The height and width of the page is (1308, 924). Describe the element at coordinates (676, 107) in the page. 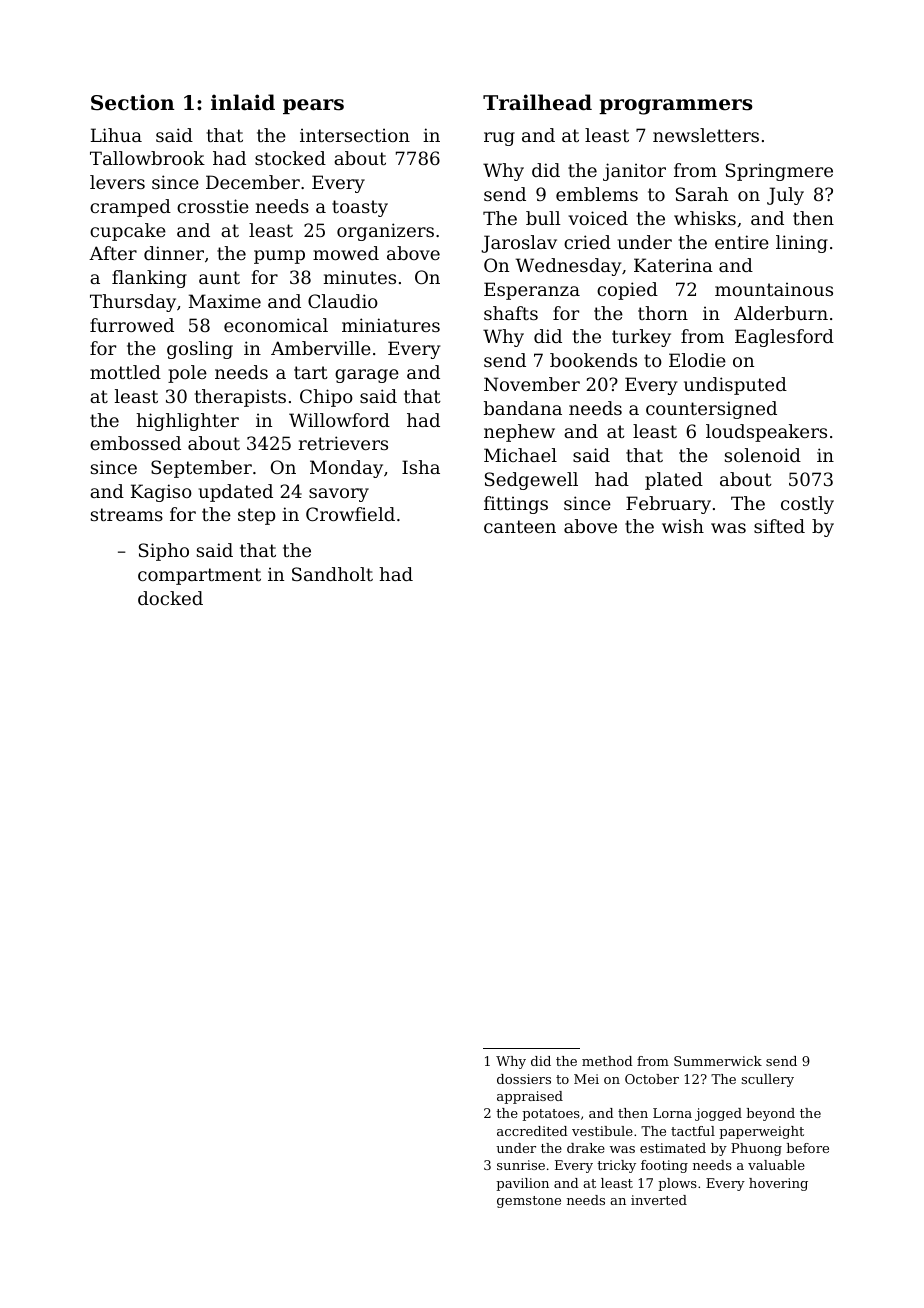

I see `programmers` at that location.
